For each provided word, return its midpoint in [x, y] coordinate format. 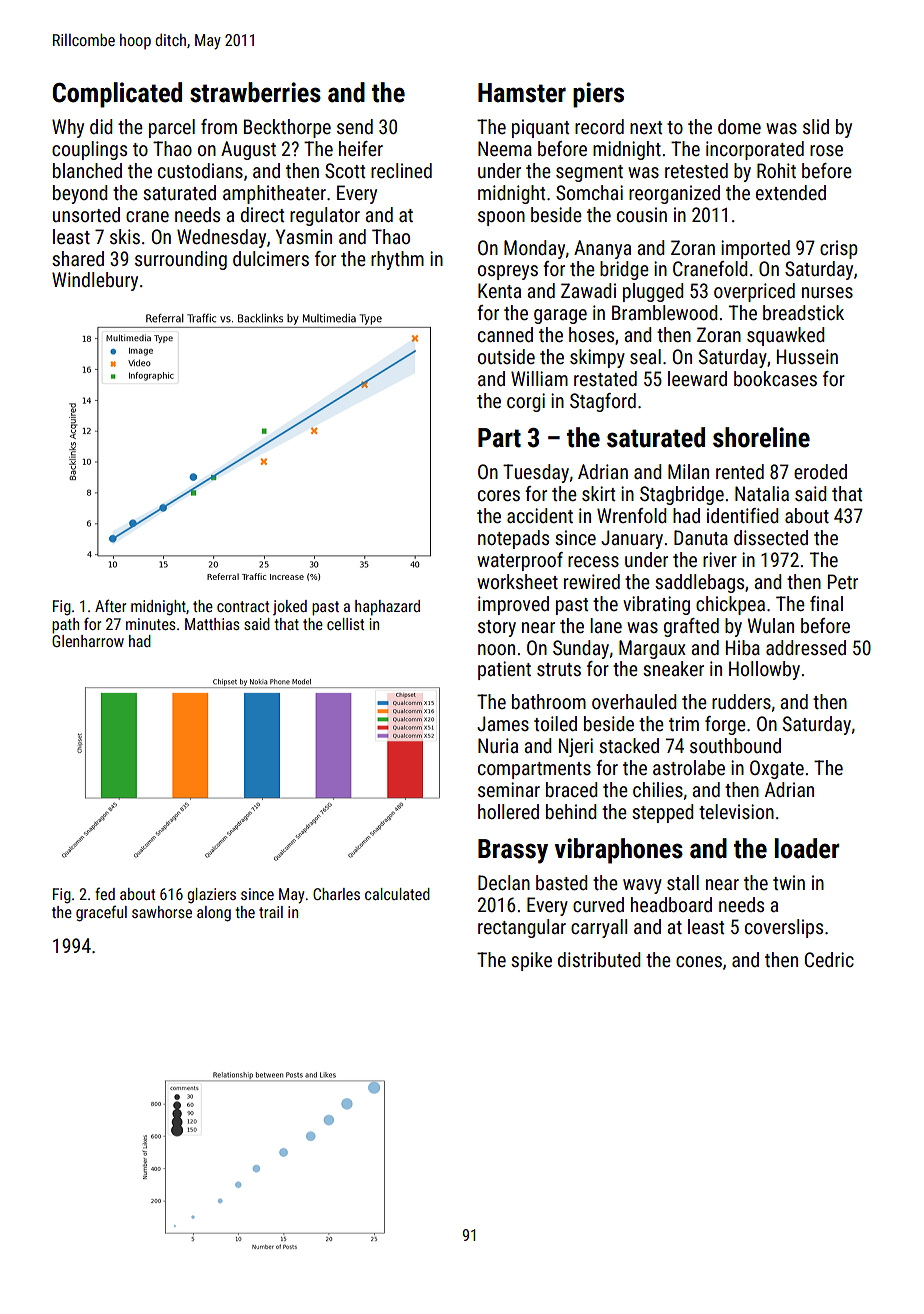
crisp [839, 249]
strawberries [255, 92]
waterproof [520, 561]
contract [243, 606]
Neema [505, 148]
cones [699, 961]
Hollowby [764, 670]
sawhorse [162, 912]
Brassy [513, 851]
